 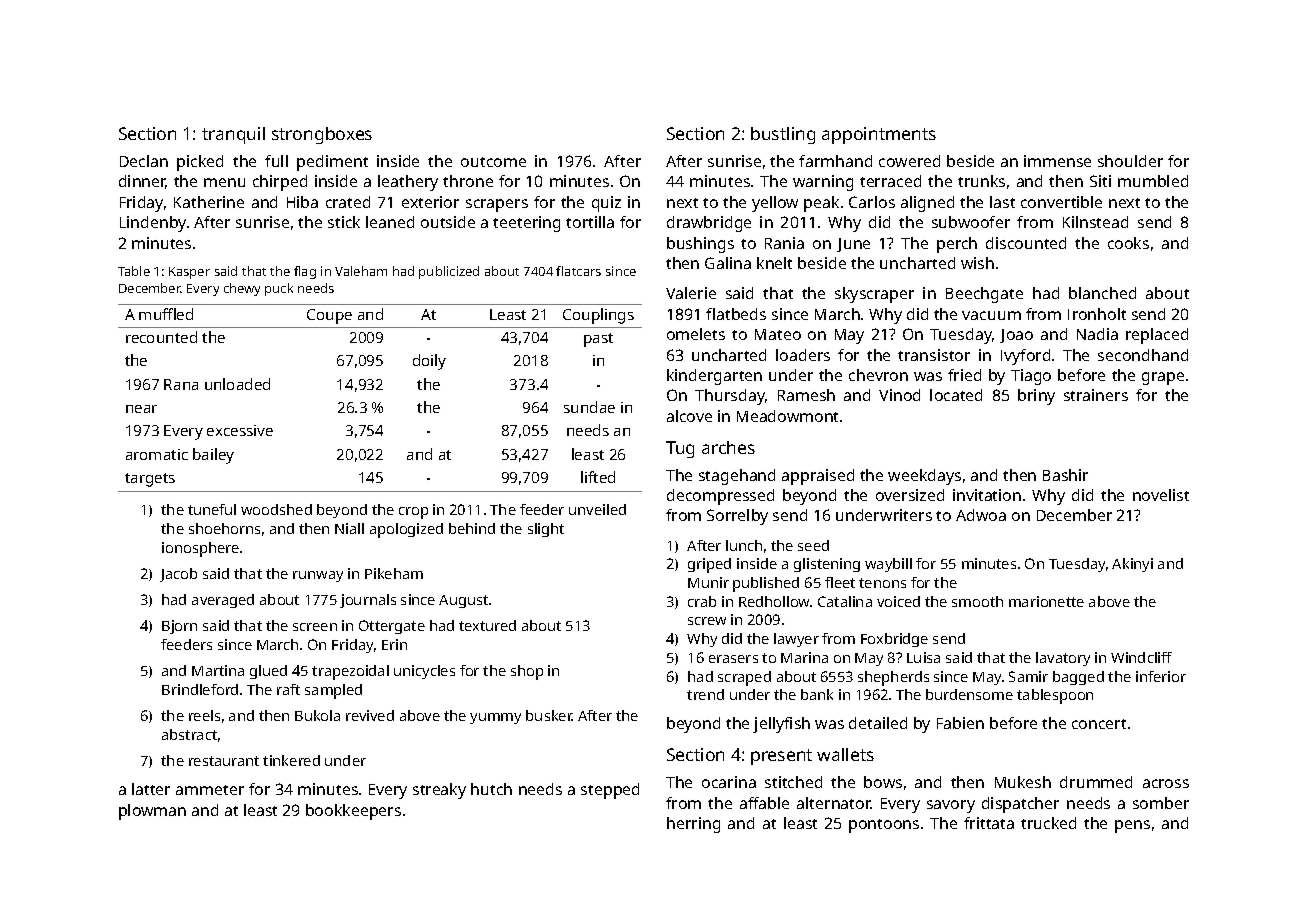 I want to click on hutch, so click(x=491, y=789).
